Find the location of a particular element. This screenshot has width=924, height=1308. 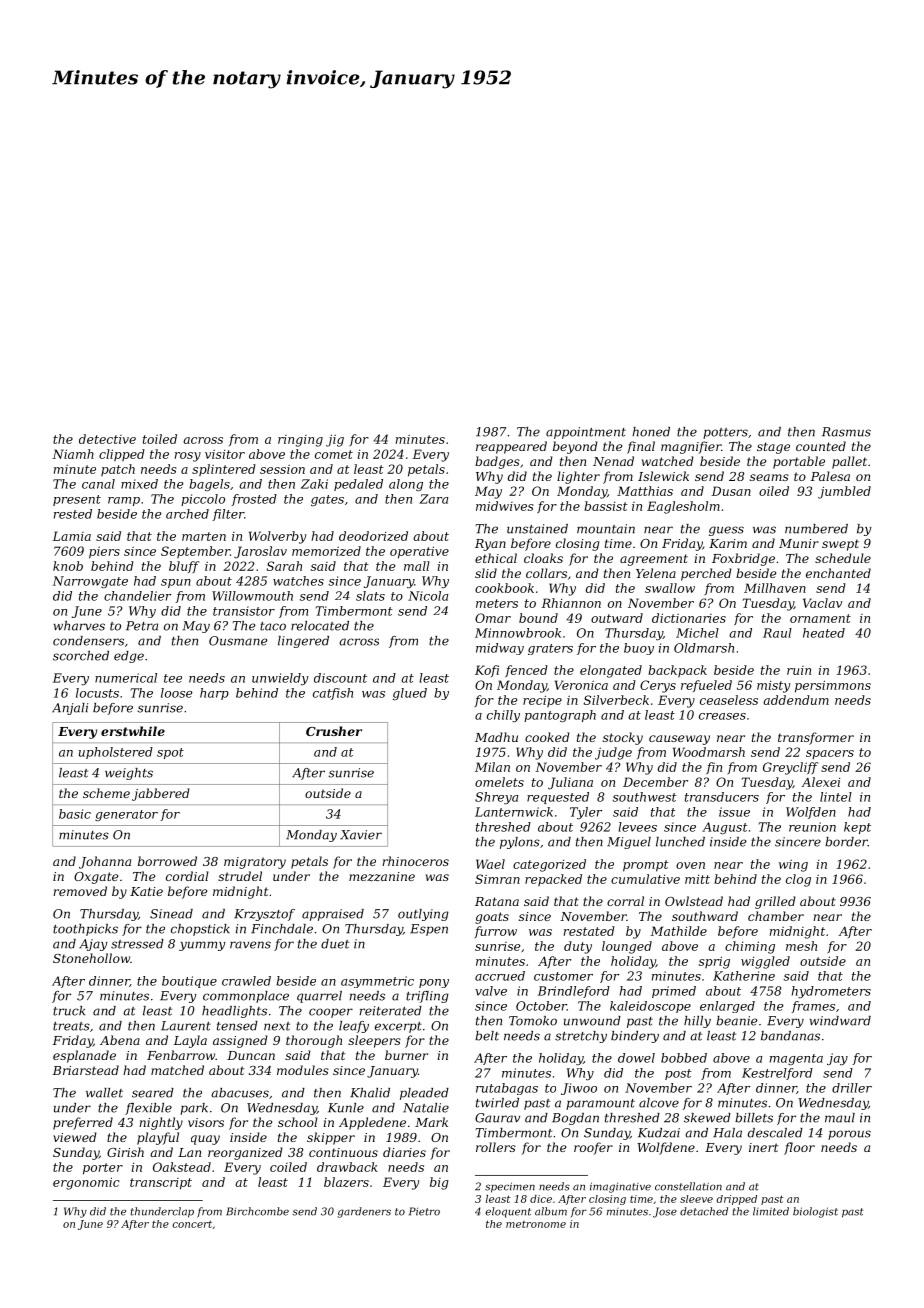

omelets is located at coordinates (499, 782).
